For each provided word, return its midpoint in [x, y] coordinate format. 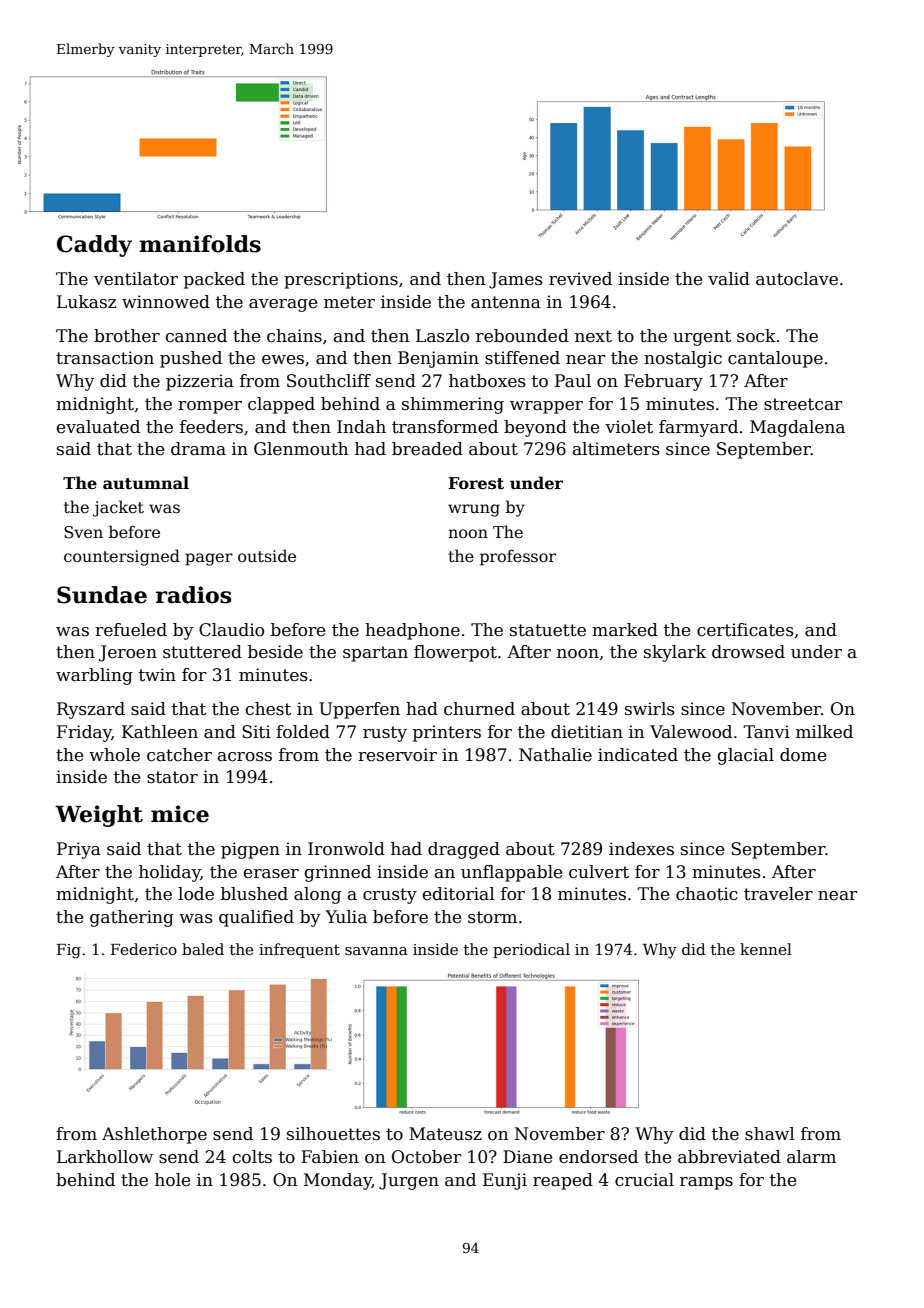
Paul [573, 381]
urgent [702, 338]
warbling [94, 676]
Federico [144, 949]
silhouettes [333, 1134]
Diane [527, 1157]
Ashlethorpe [154, 1135]
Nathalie [555, 755]
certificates [745, 630]
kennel [766, 949]
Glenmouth [301, 449]
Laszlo [442, 336]
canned [196, 336]
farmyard [698, 428]
